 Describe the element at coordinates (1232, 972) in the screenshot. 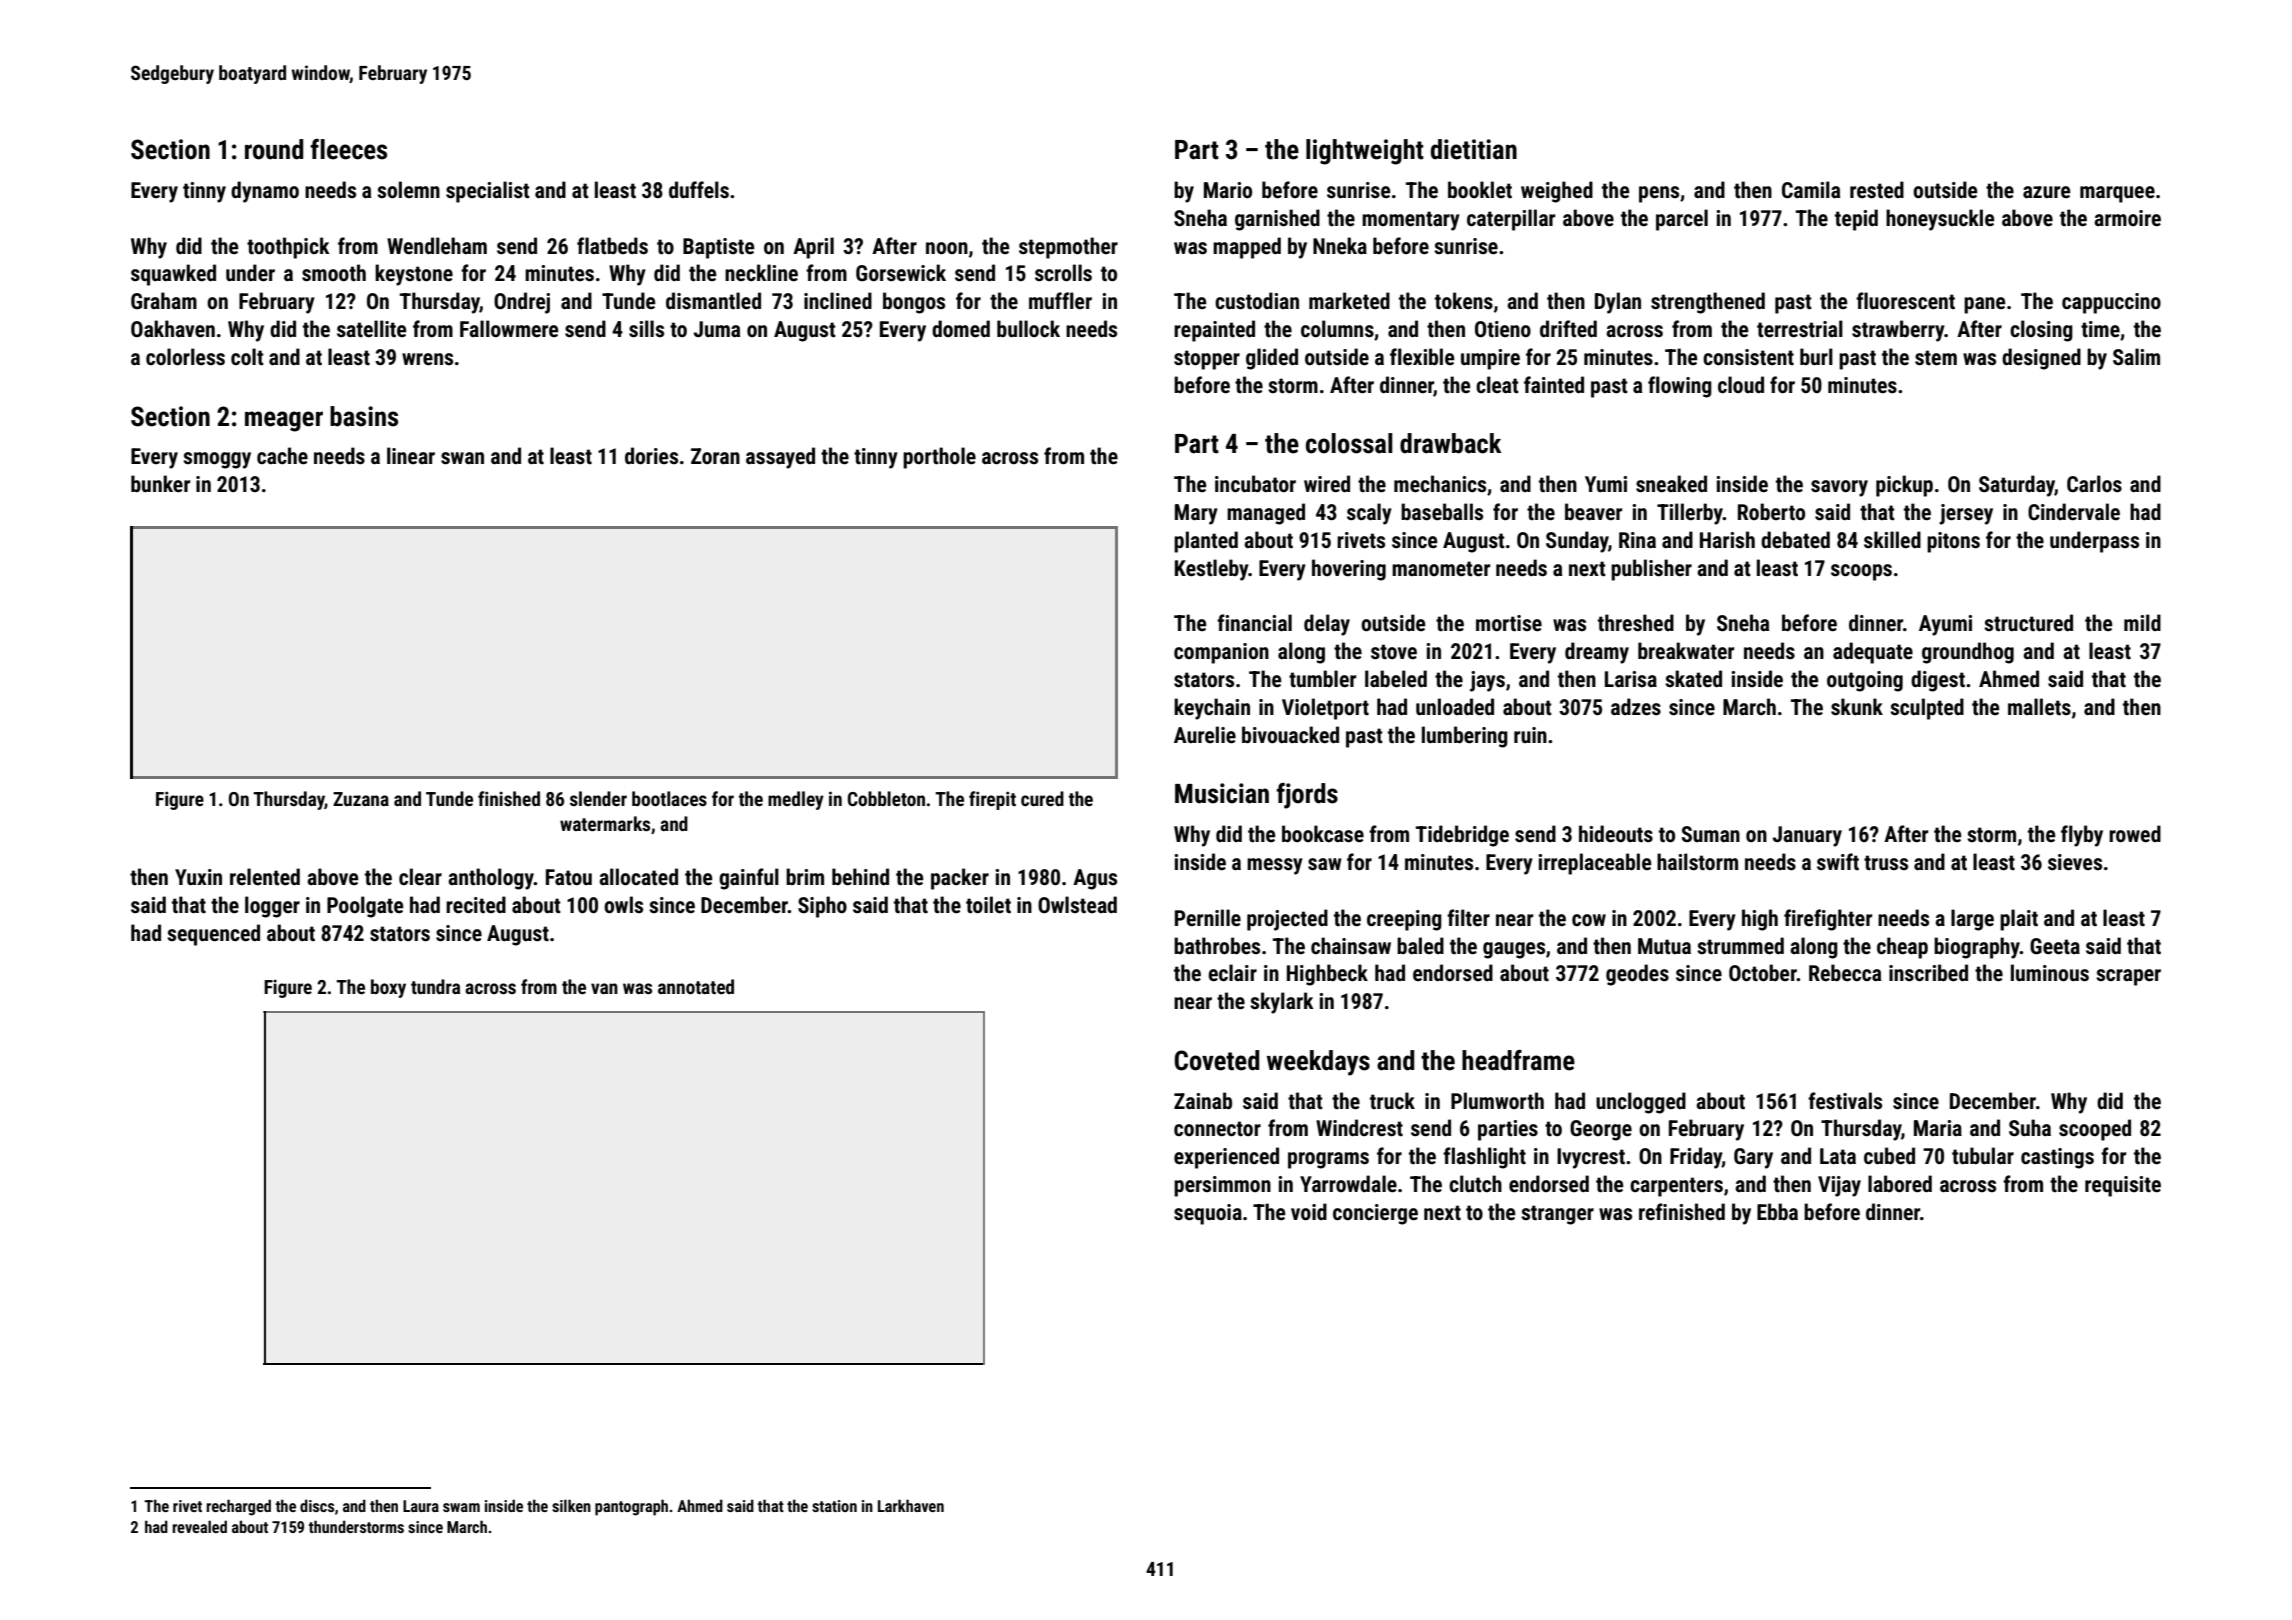

I see `eclair` at that location.
